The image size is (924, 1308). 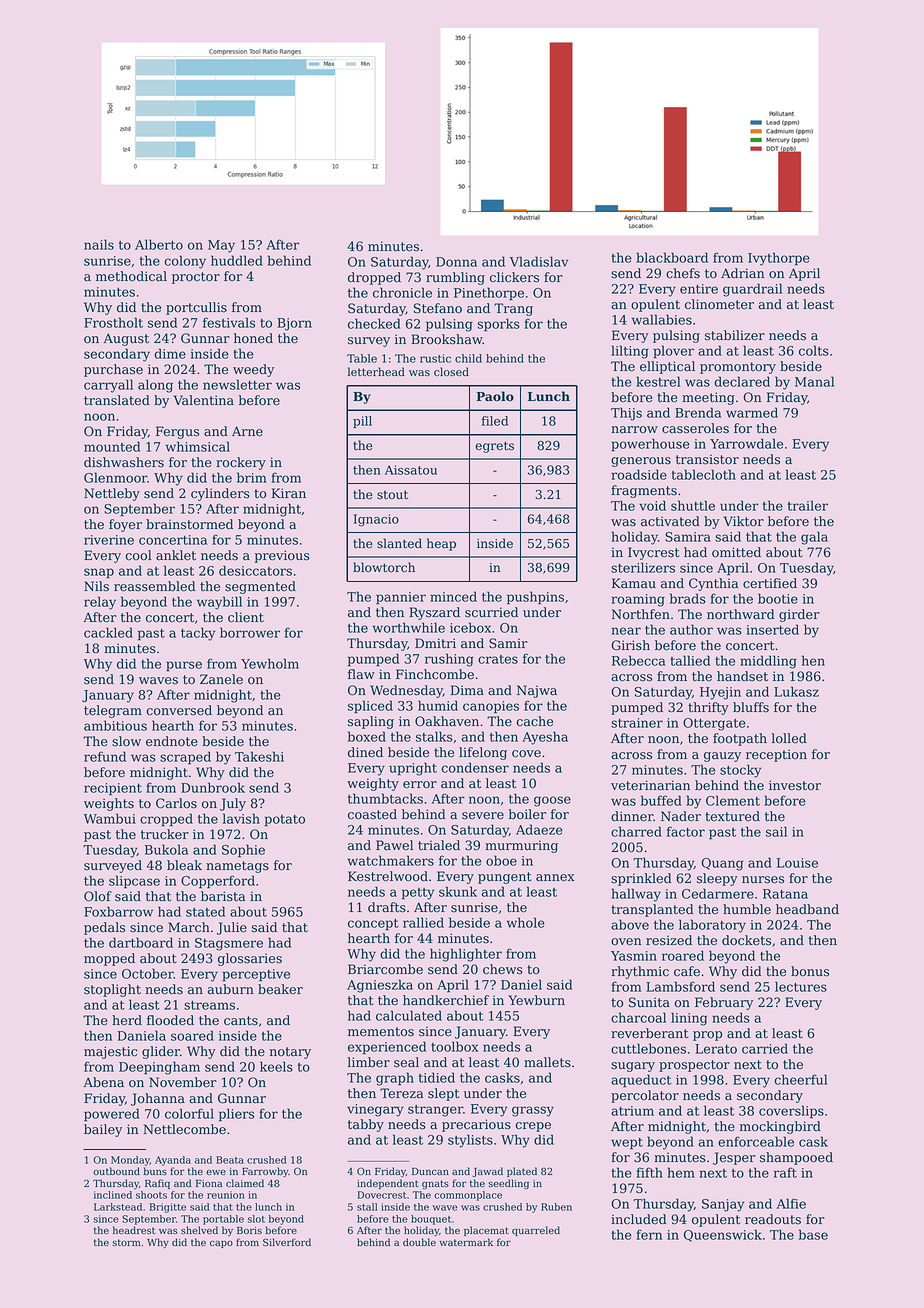 I want to click on portcullis, so click(x=196, y=308).
